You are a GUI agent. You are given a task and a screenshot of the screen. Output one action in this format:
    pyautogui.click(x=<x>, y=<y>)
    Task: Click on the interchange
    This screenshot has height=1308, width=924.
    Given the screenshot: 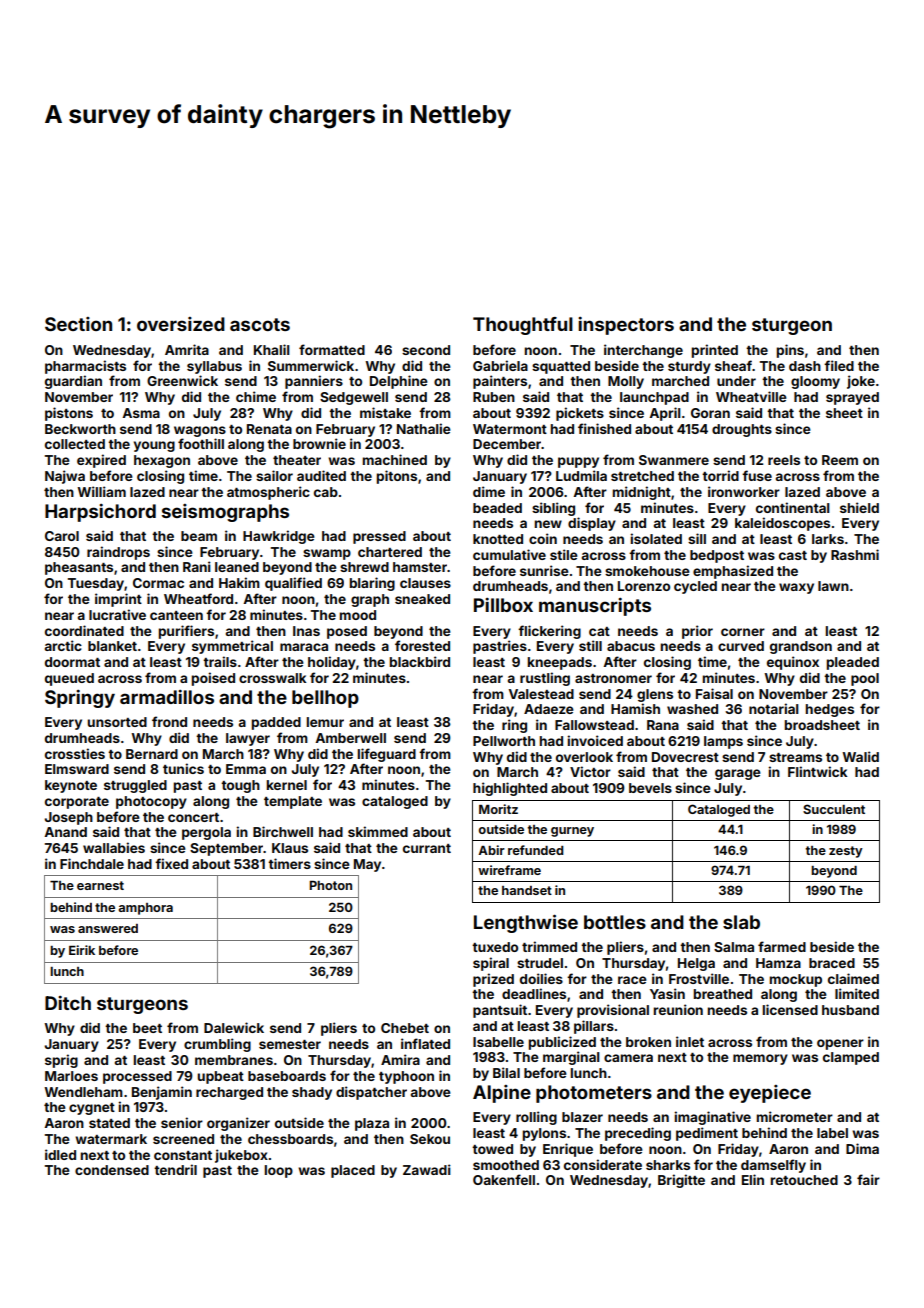 What is the action you would take?
    pyautogui.click(x=643, y=351)
